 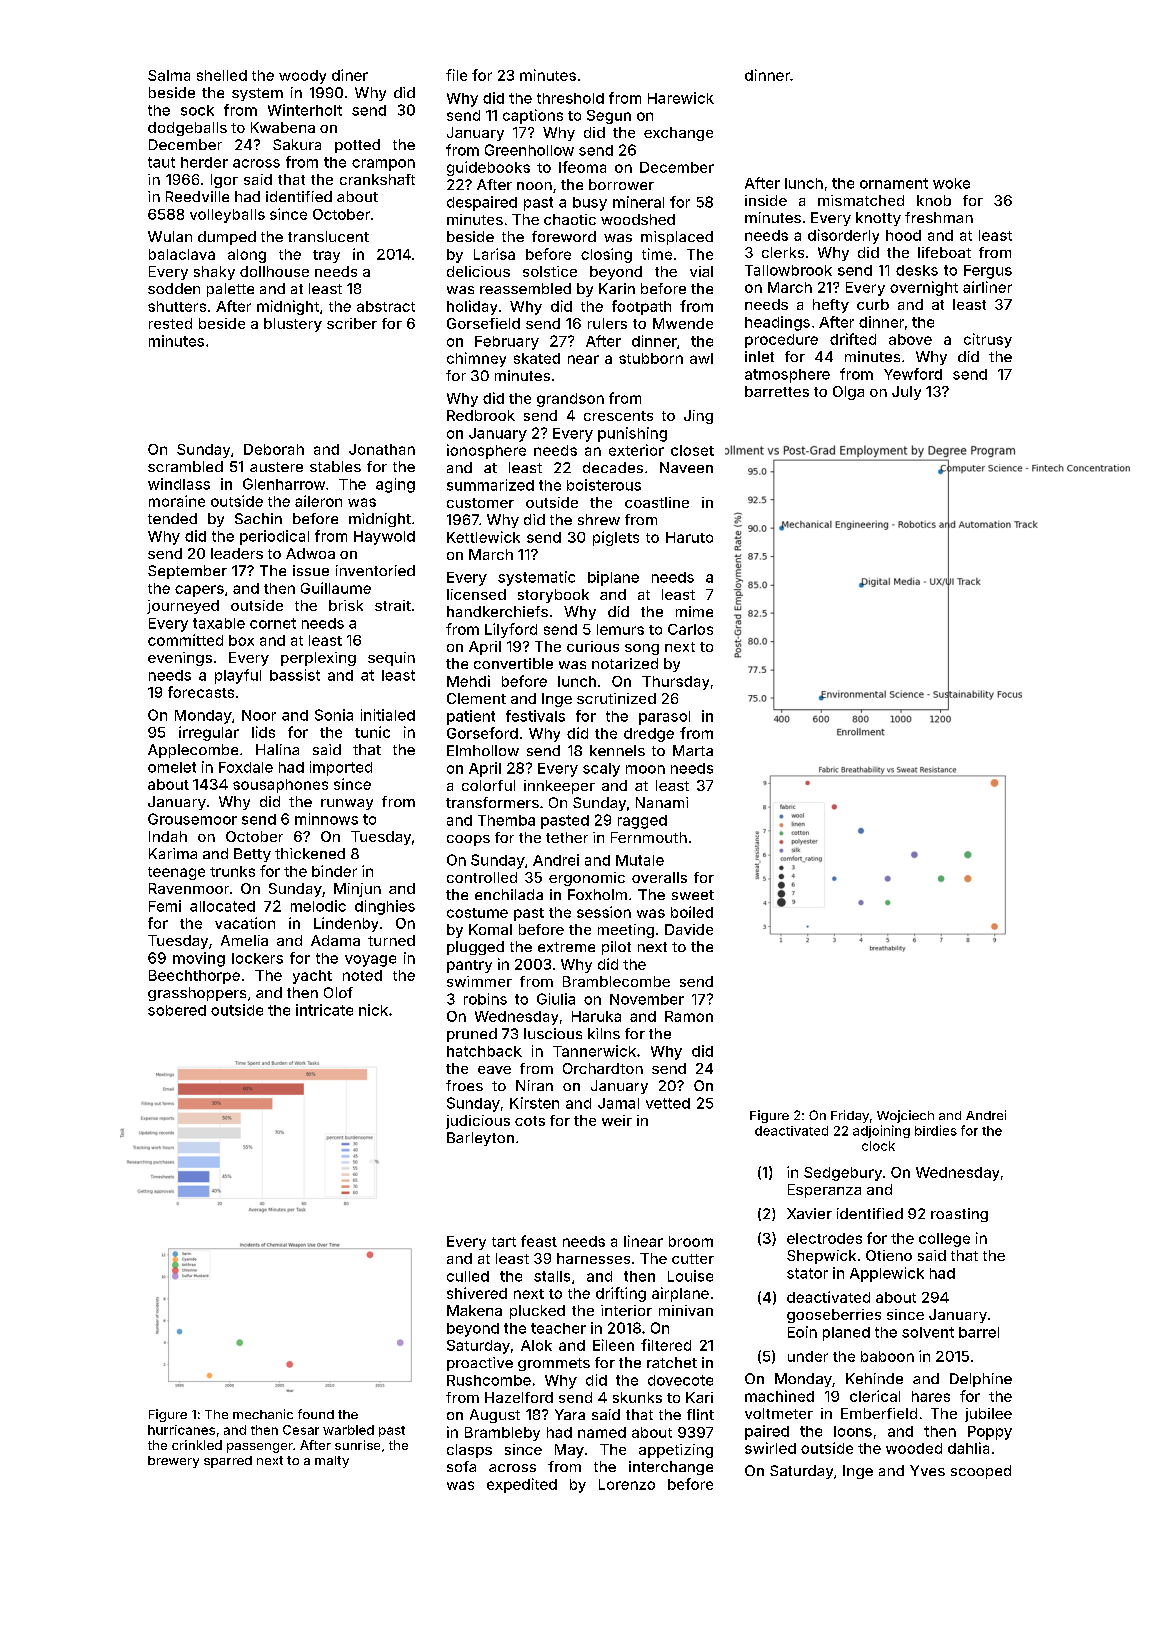 I want to click on Fergus, so click(x=988, y=272).
